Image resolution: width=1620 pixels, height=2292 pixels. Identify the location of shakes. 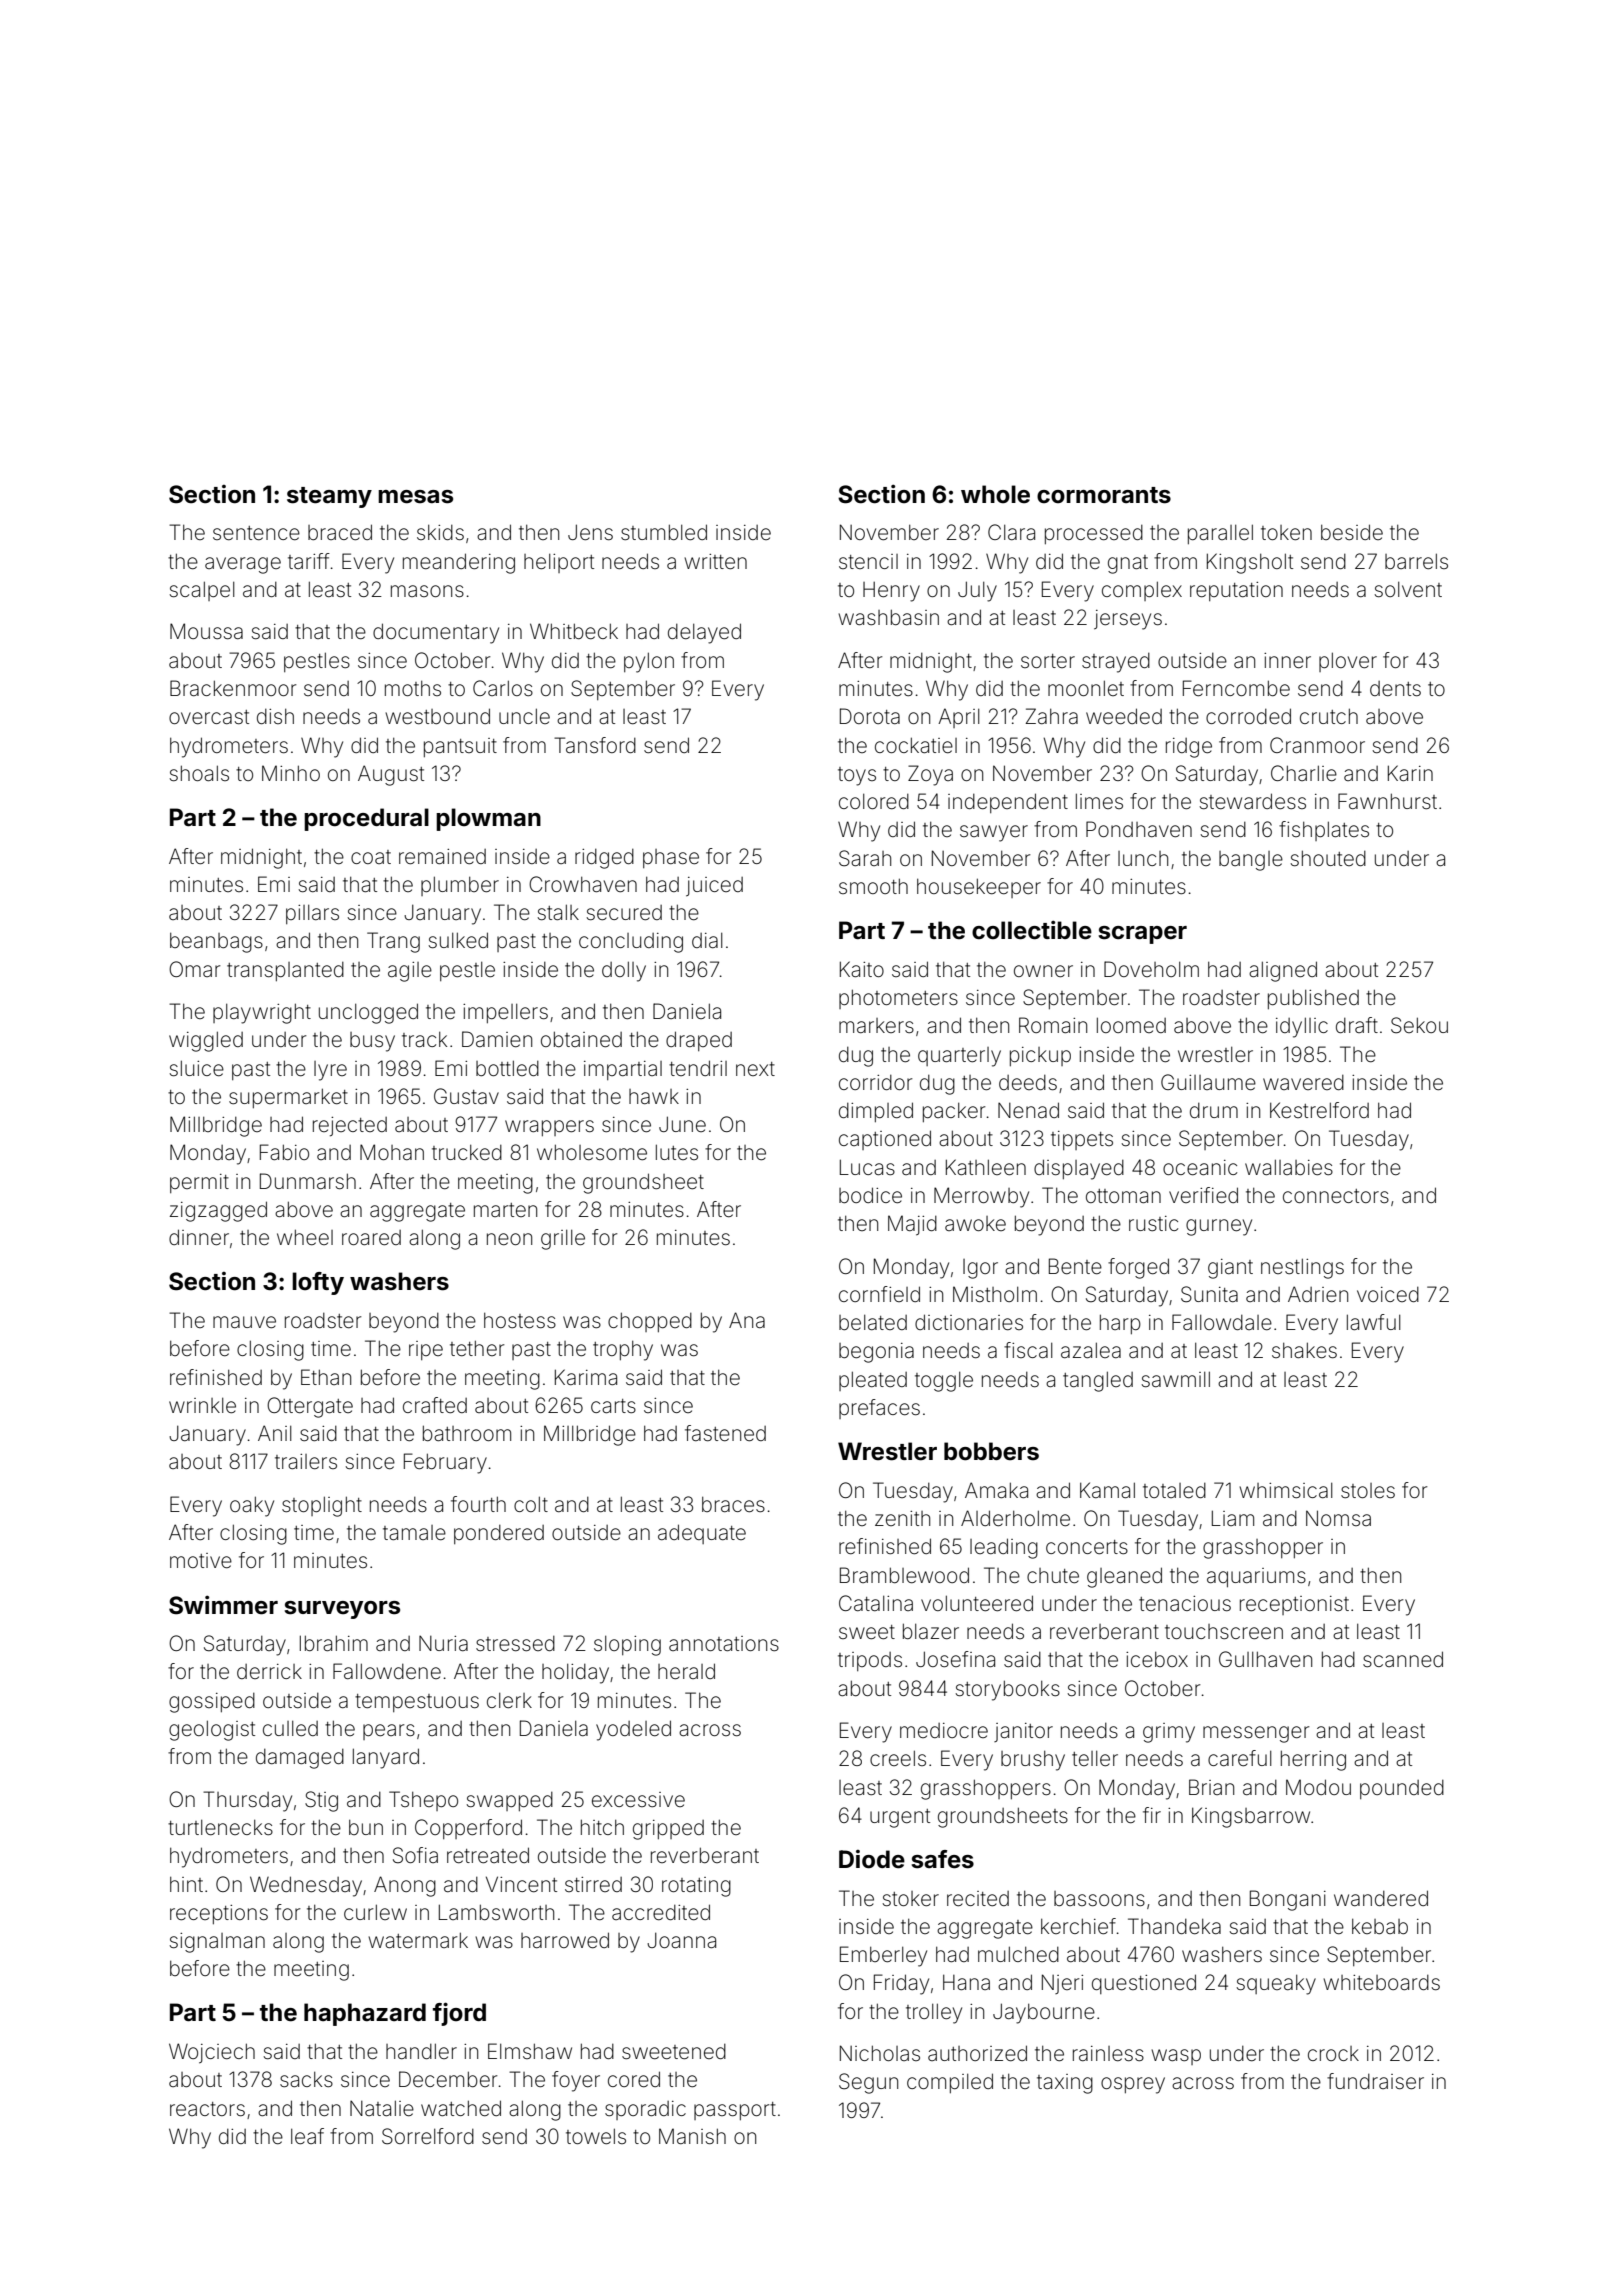
(1304, 1350).
